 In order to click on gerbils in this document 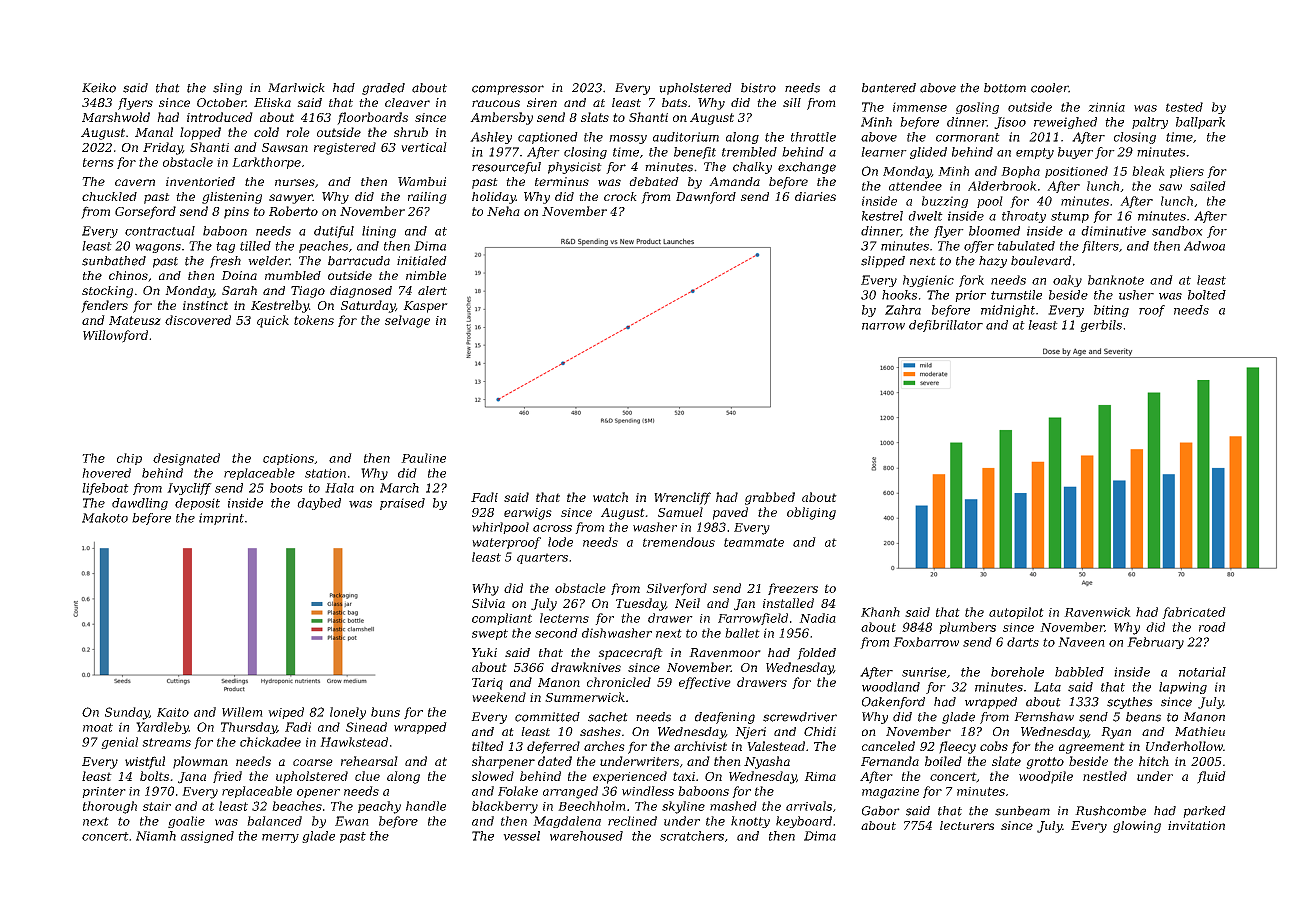, I will do `click(1101, 326)`.
